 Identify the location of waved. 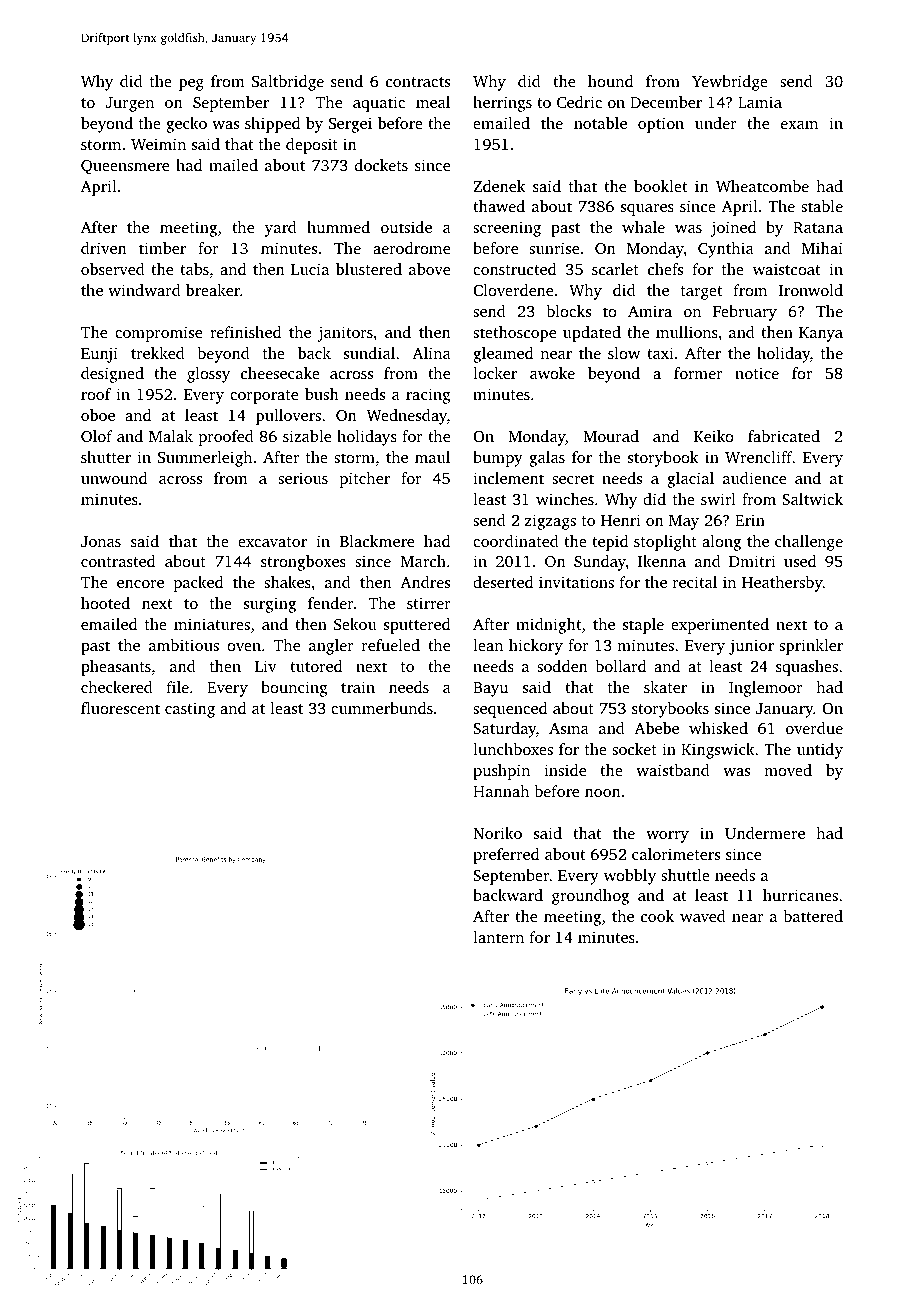
(703, 916).
